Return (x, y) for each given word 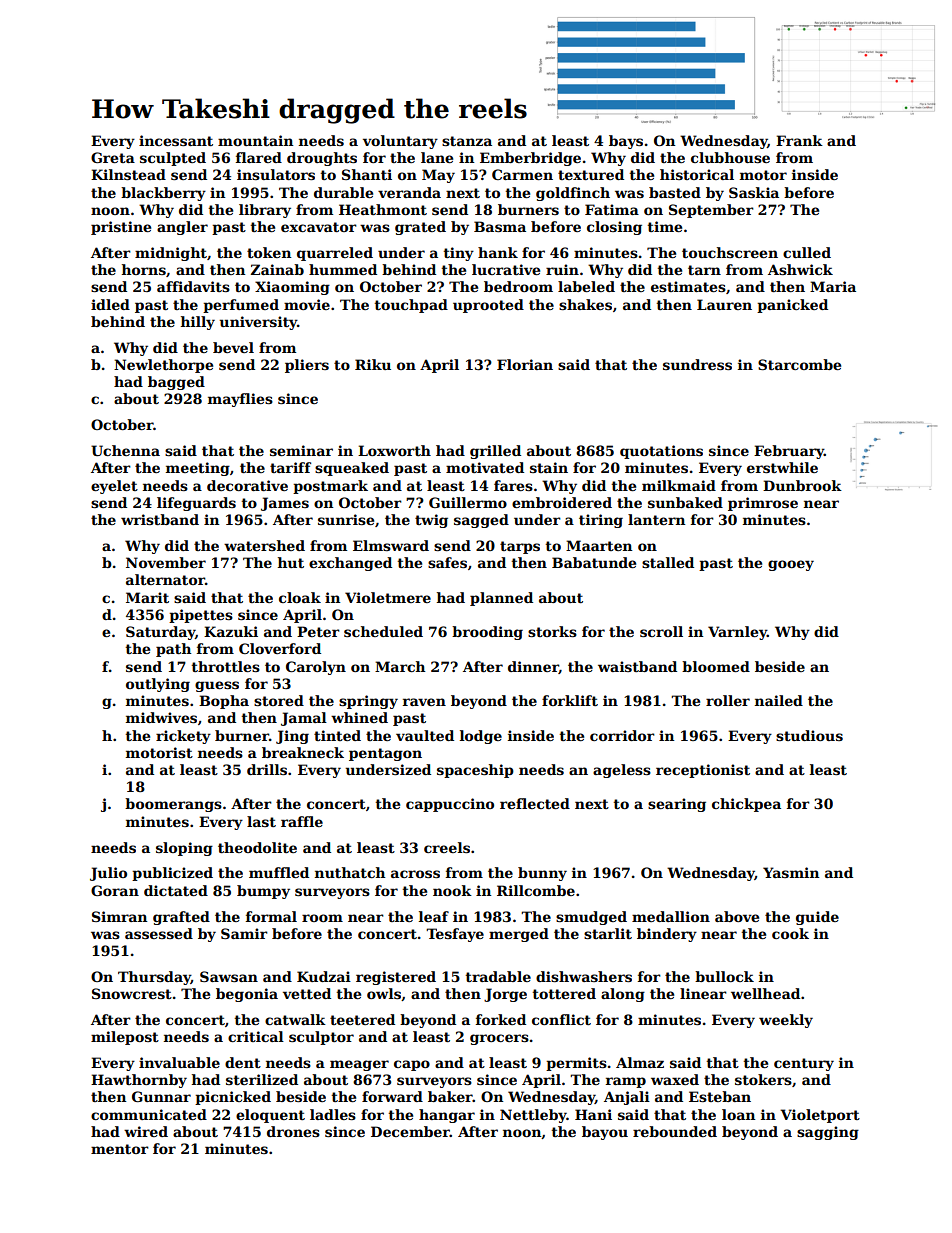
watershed (264, 545)
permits (576, 1064)
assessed (159, 933)
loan (738, 1114)
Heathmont (383, 209)
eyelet (114, 487)
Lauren (724, 304)
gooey (791, 565)
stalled (668, 562)
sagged (481, 521)
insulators (276, 174)
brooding (487, 633)
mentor (120, 1149)
